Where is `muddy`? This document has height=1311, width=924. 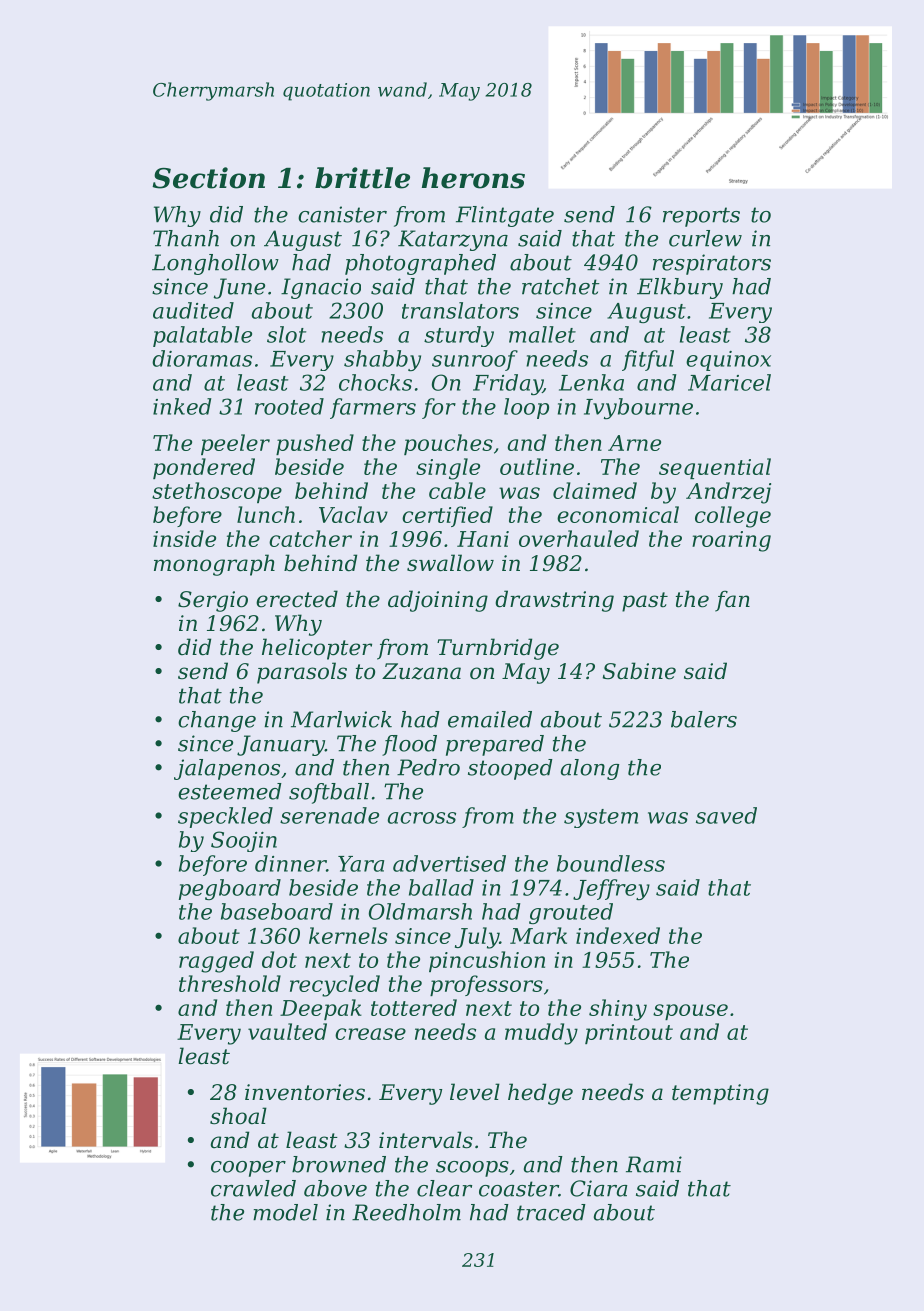
muddy is located at coordinates (541, 1034).
